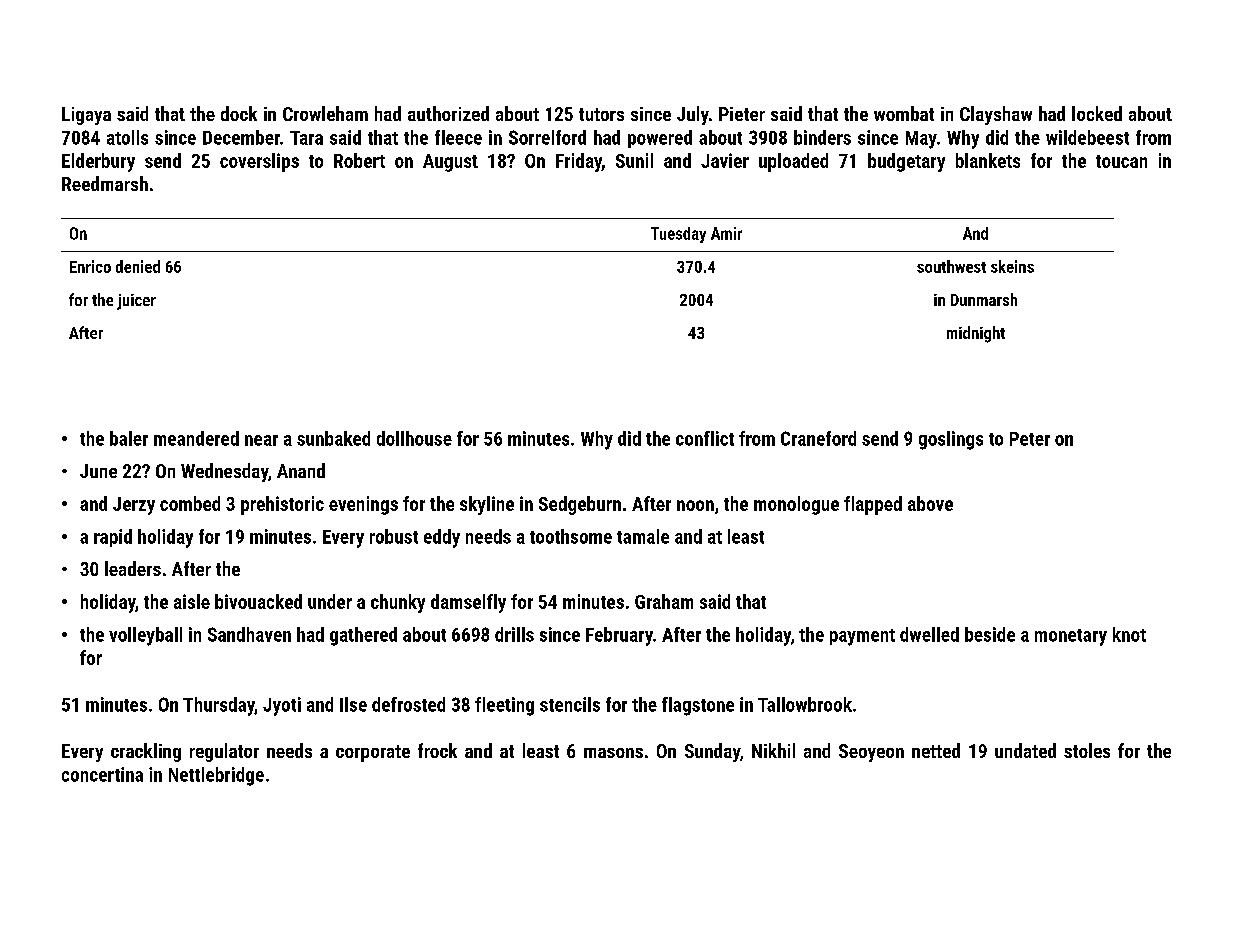 Image resolution: width=1233 pixels, height=952 pixels. I want to click on concertina, so click(102, 774).
